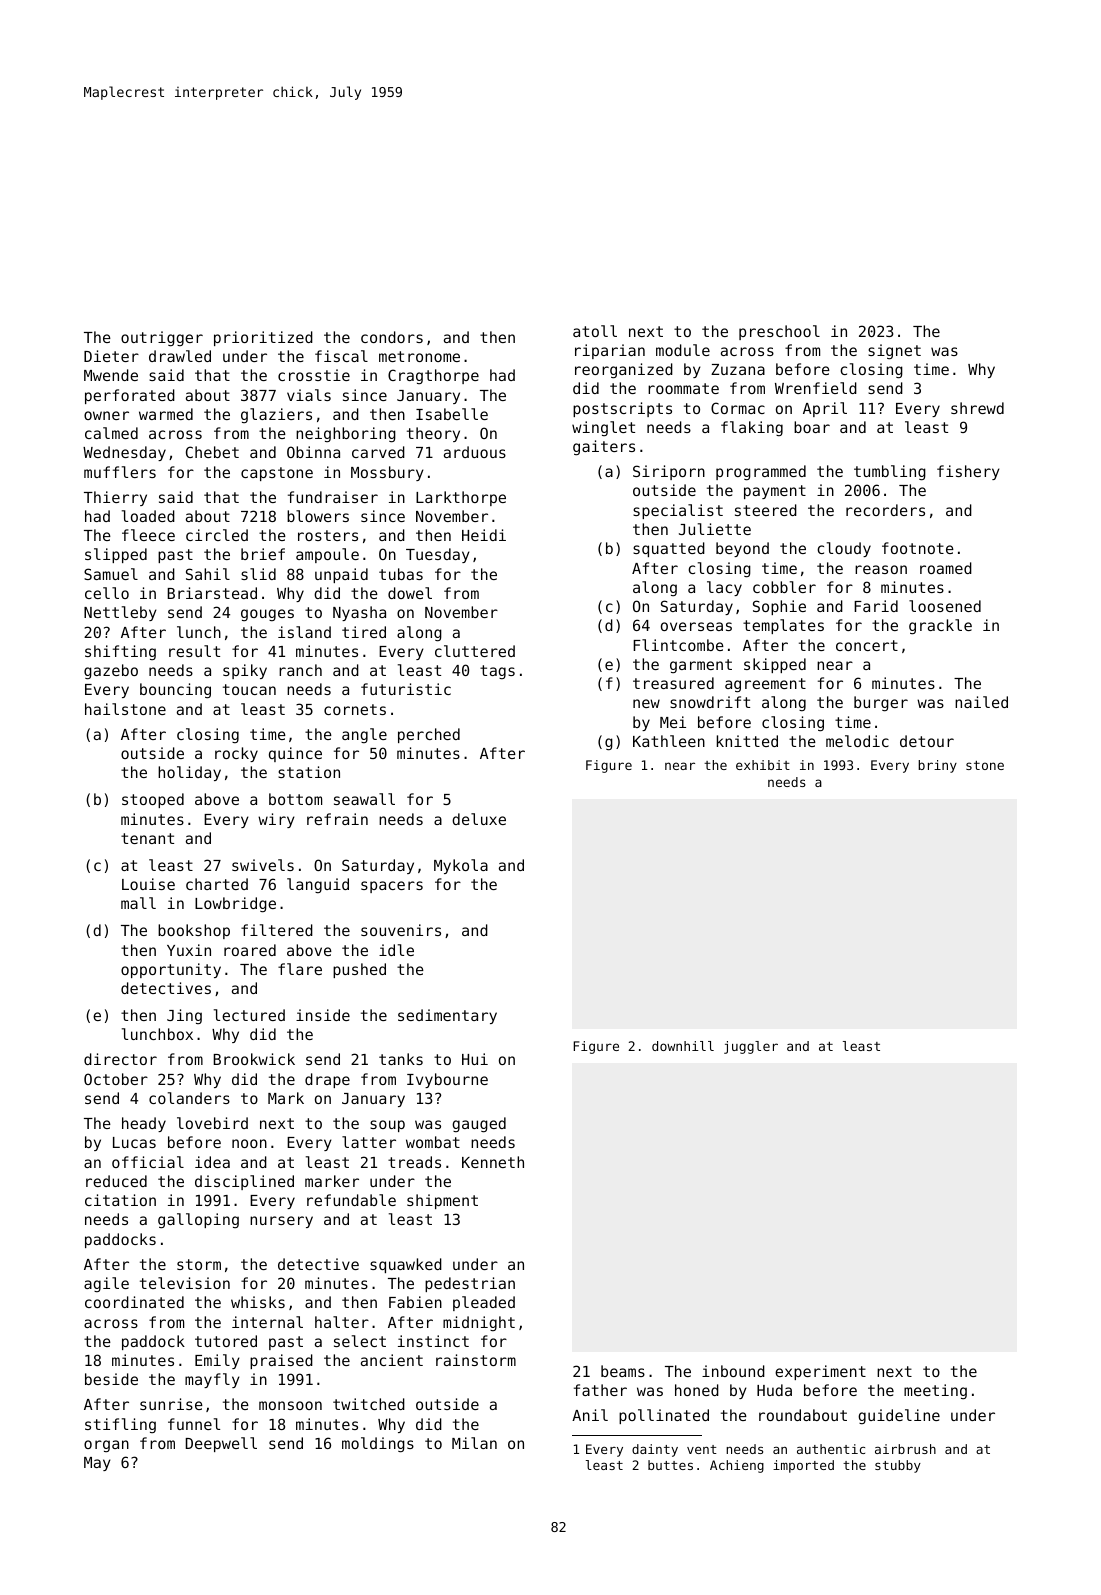  I want to click on preschool, so click(779, 332).
